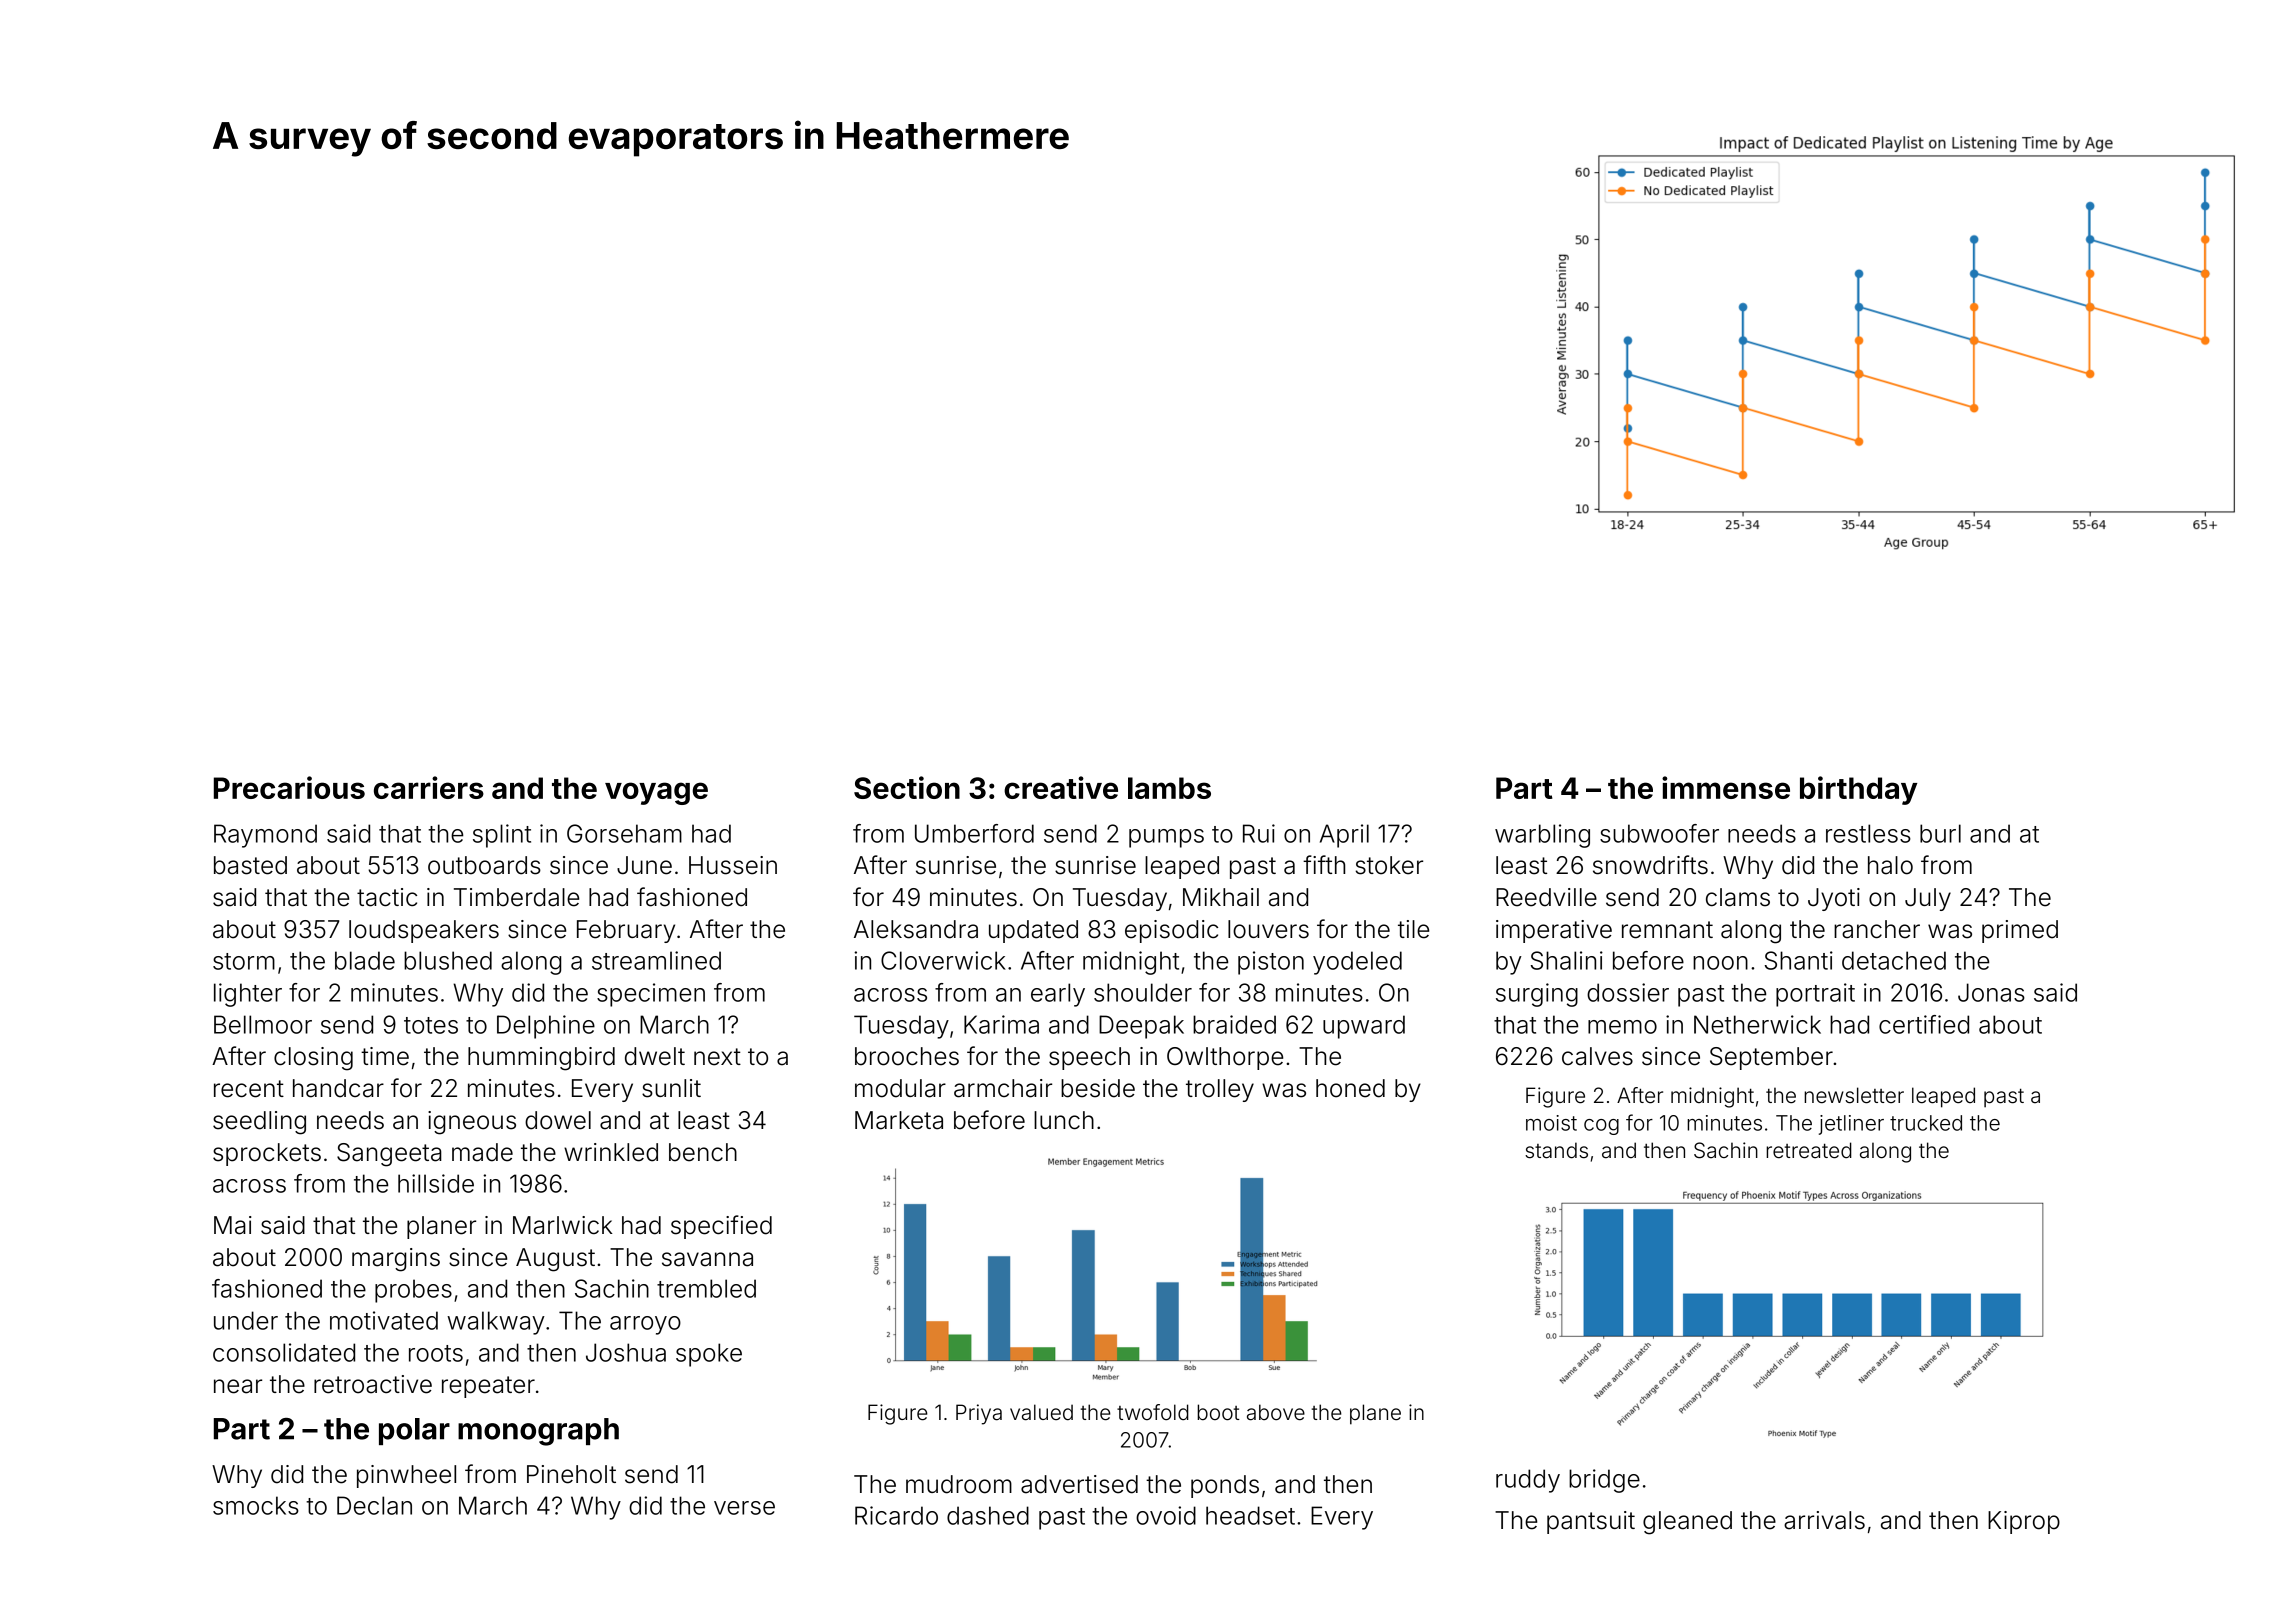 This page has height=1620, width=2292. What do you see at coordinates (2024, 1522) in the page?
I see `Kiprop` at bounding box center [2024, 1522].
